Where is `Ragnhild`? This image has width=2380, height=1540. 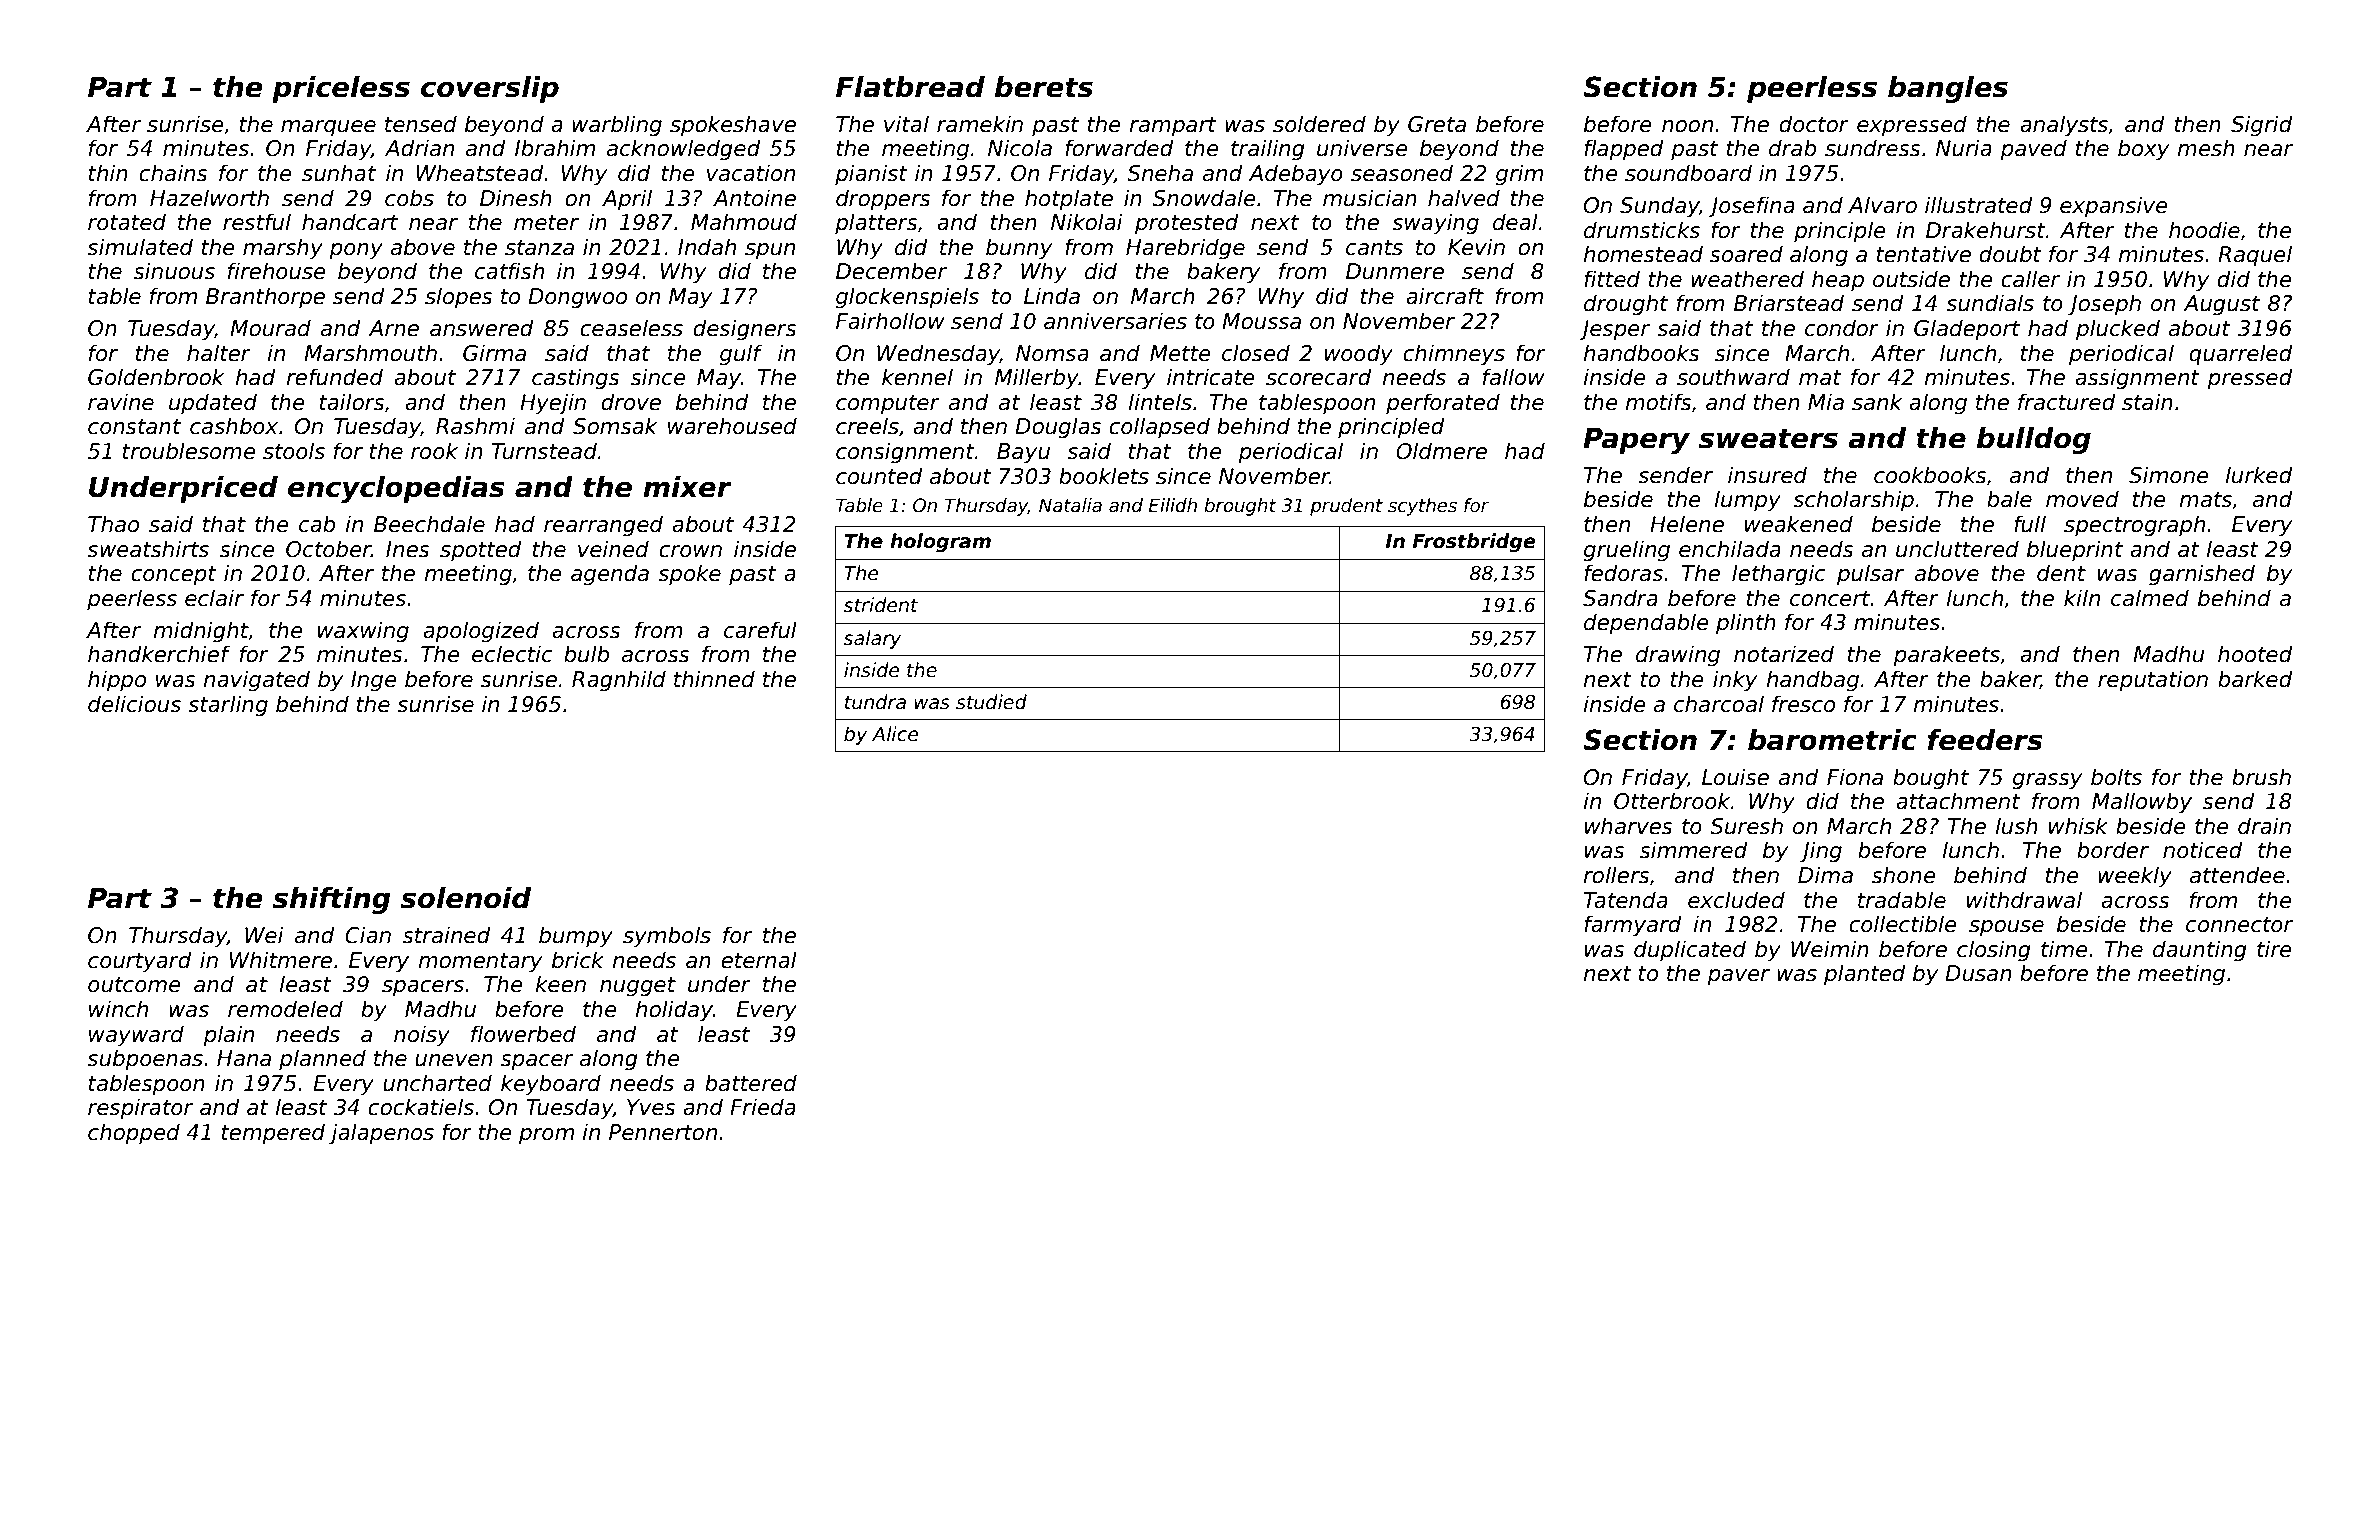
Ragnhild is located at coordinates (619, 681).
